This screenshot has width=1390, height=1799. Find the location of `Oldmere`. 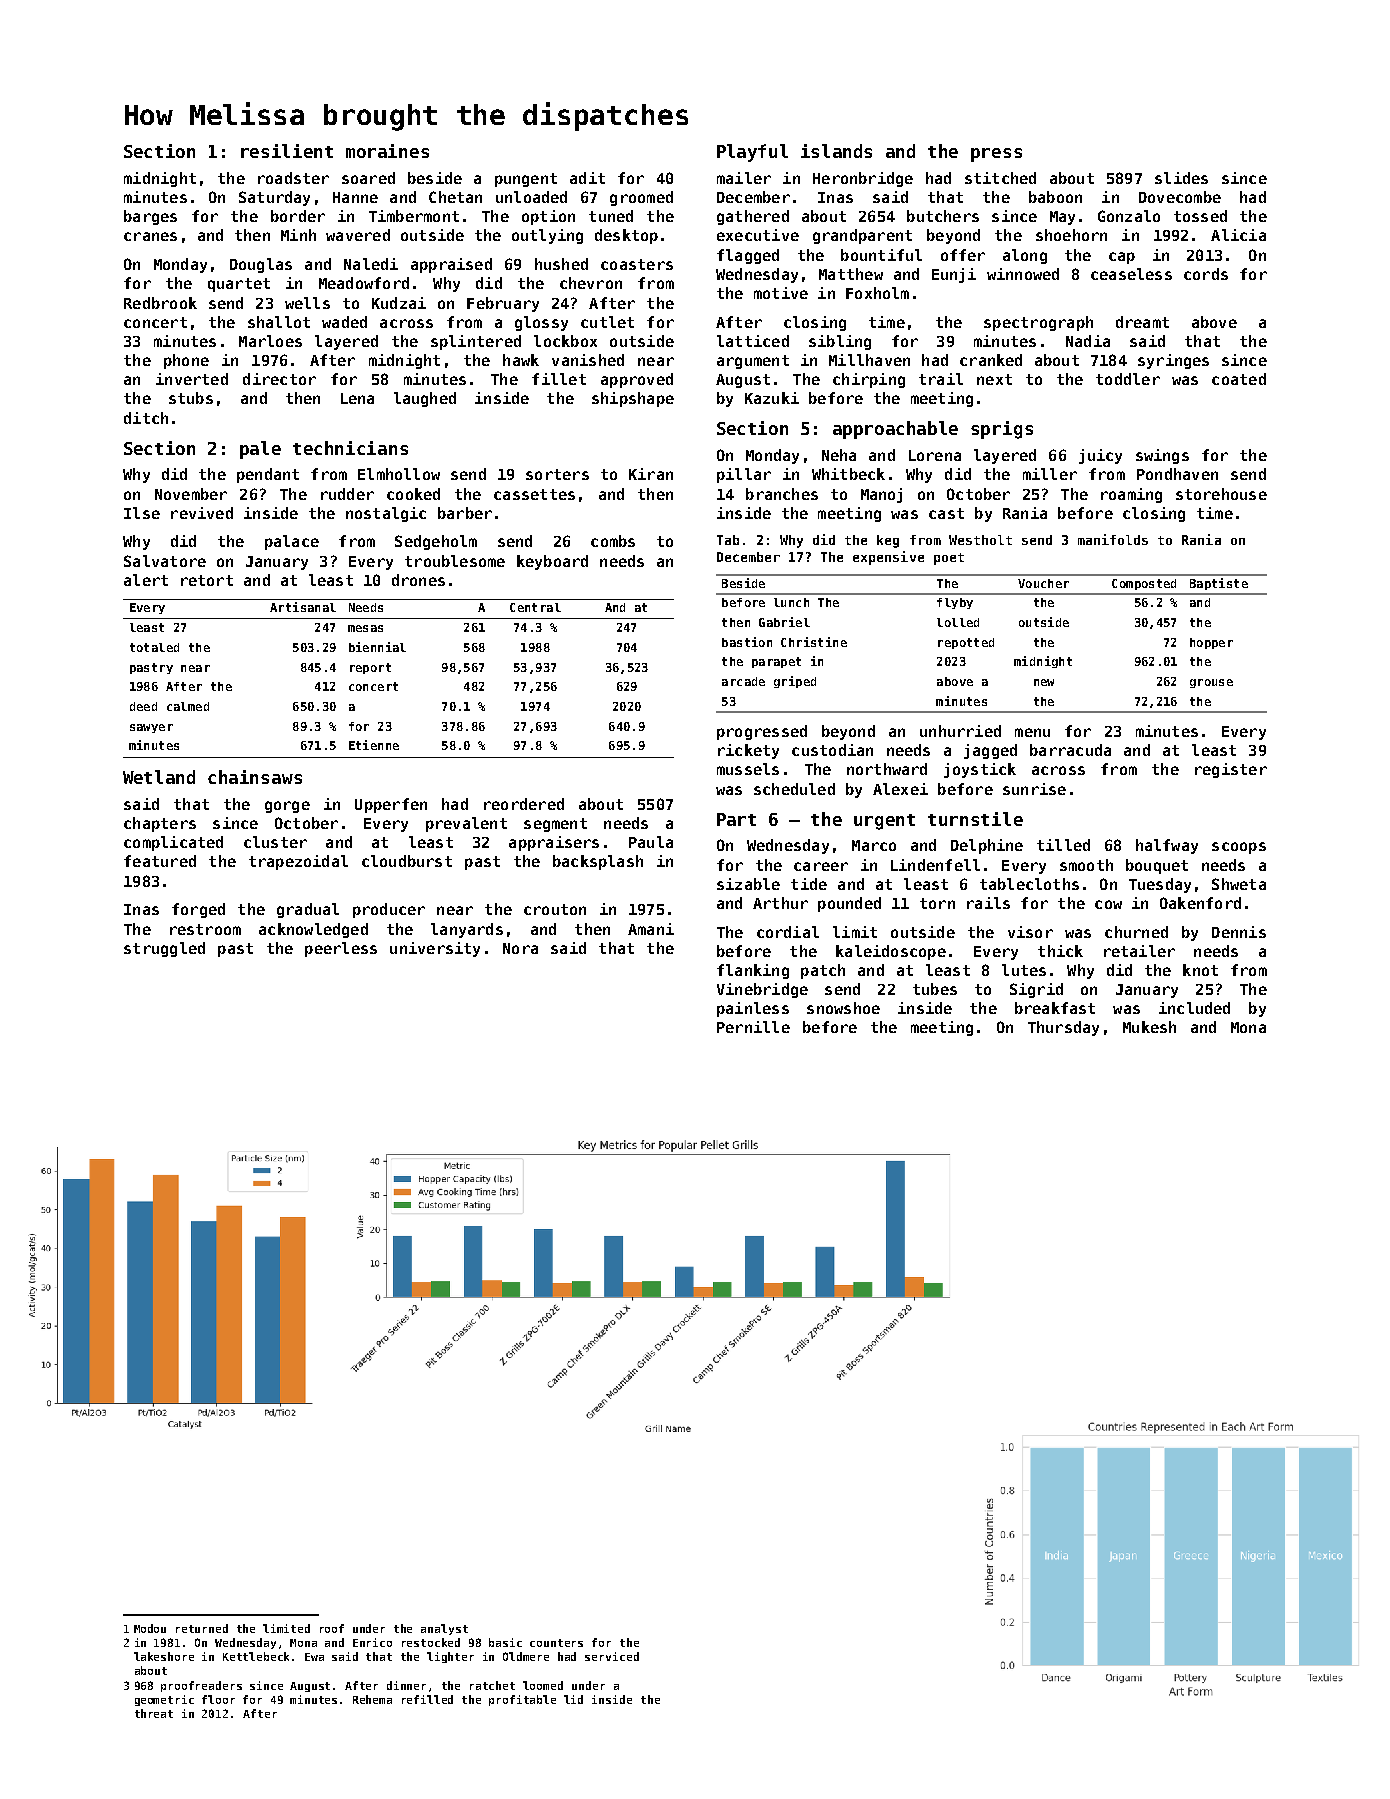

Oldmere is located at coordinates (526, 1656).
